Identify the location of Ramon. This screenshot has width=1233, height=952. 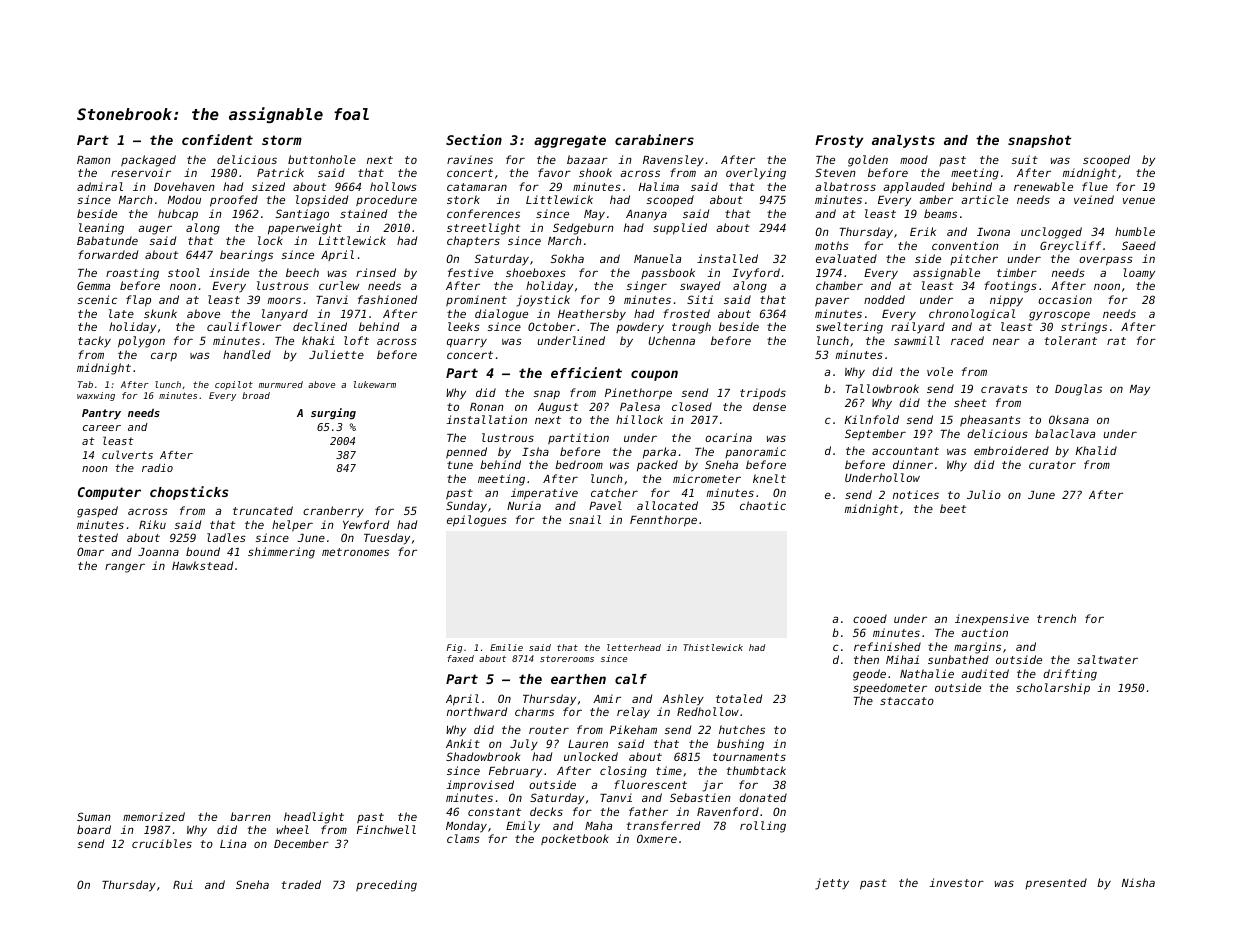
(94, 160).
